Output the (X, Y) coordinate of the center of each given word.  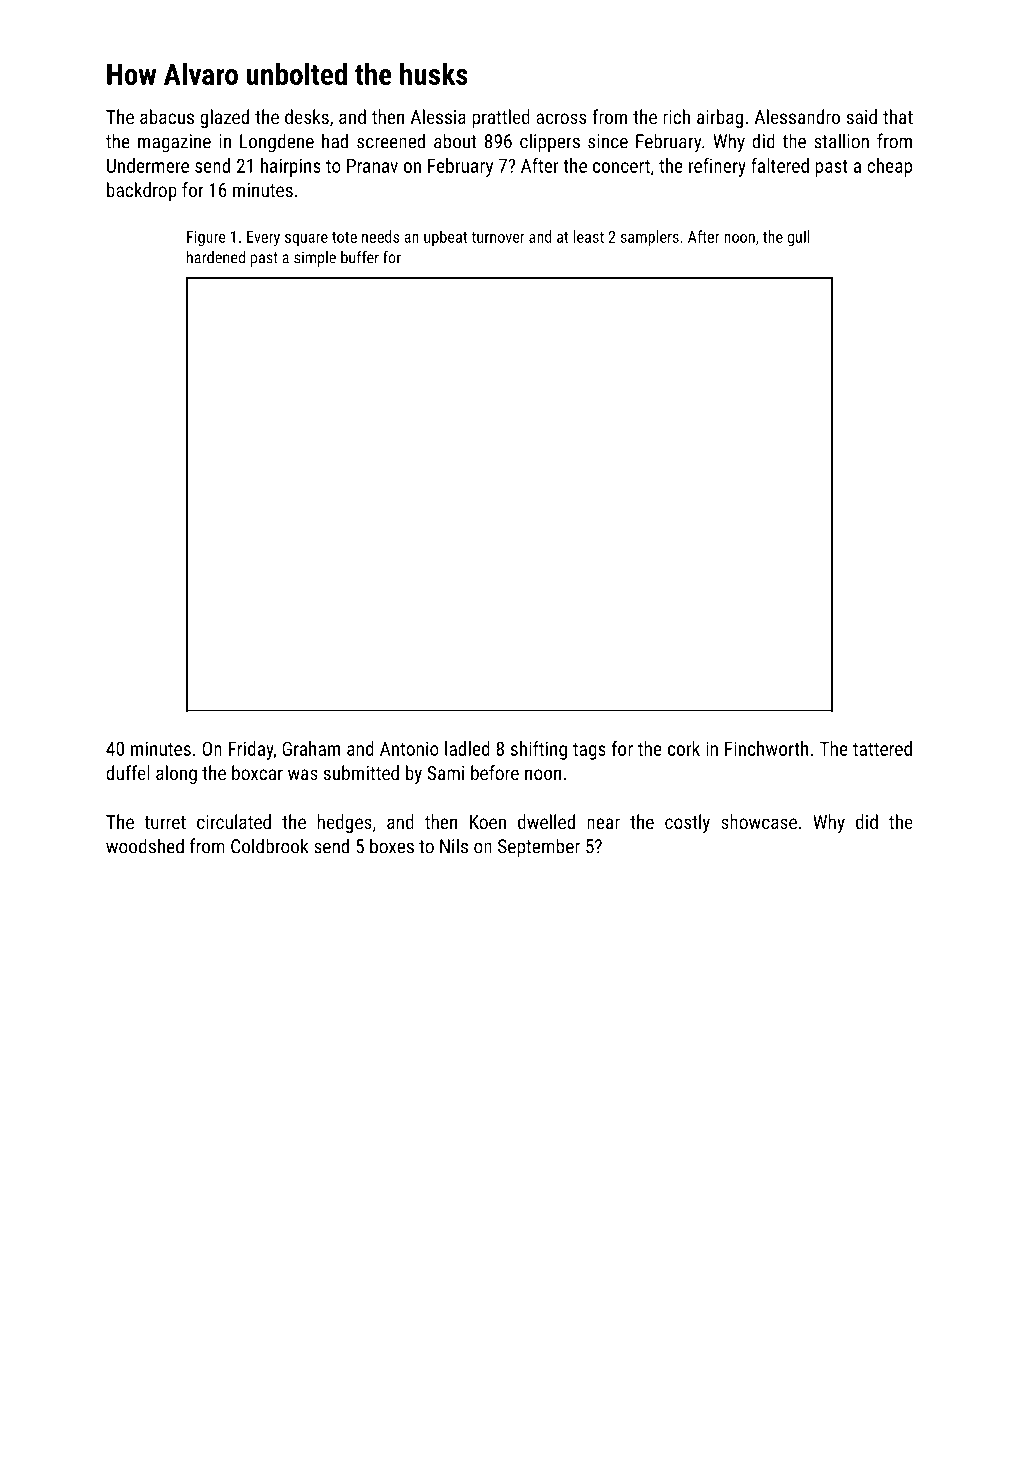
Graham (311, 748)
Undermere (148, 165)
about (455, 141)
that (898, 116)
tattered (882, 748)
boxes (392, 846)
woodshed (145, 846)
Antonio (409, 748)
